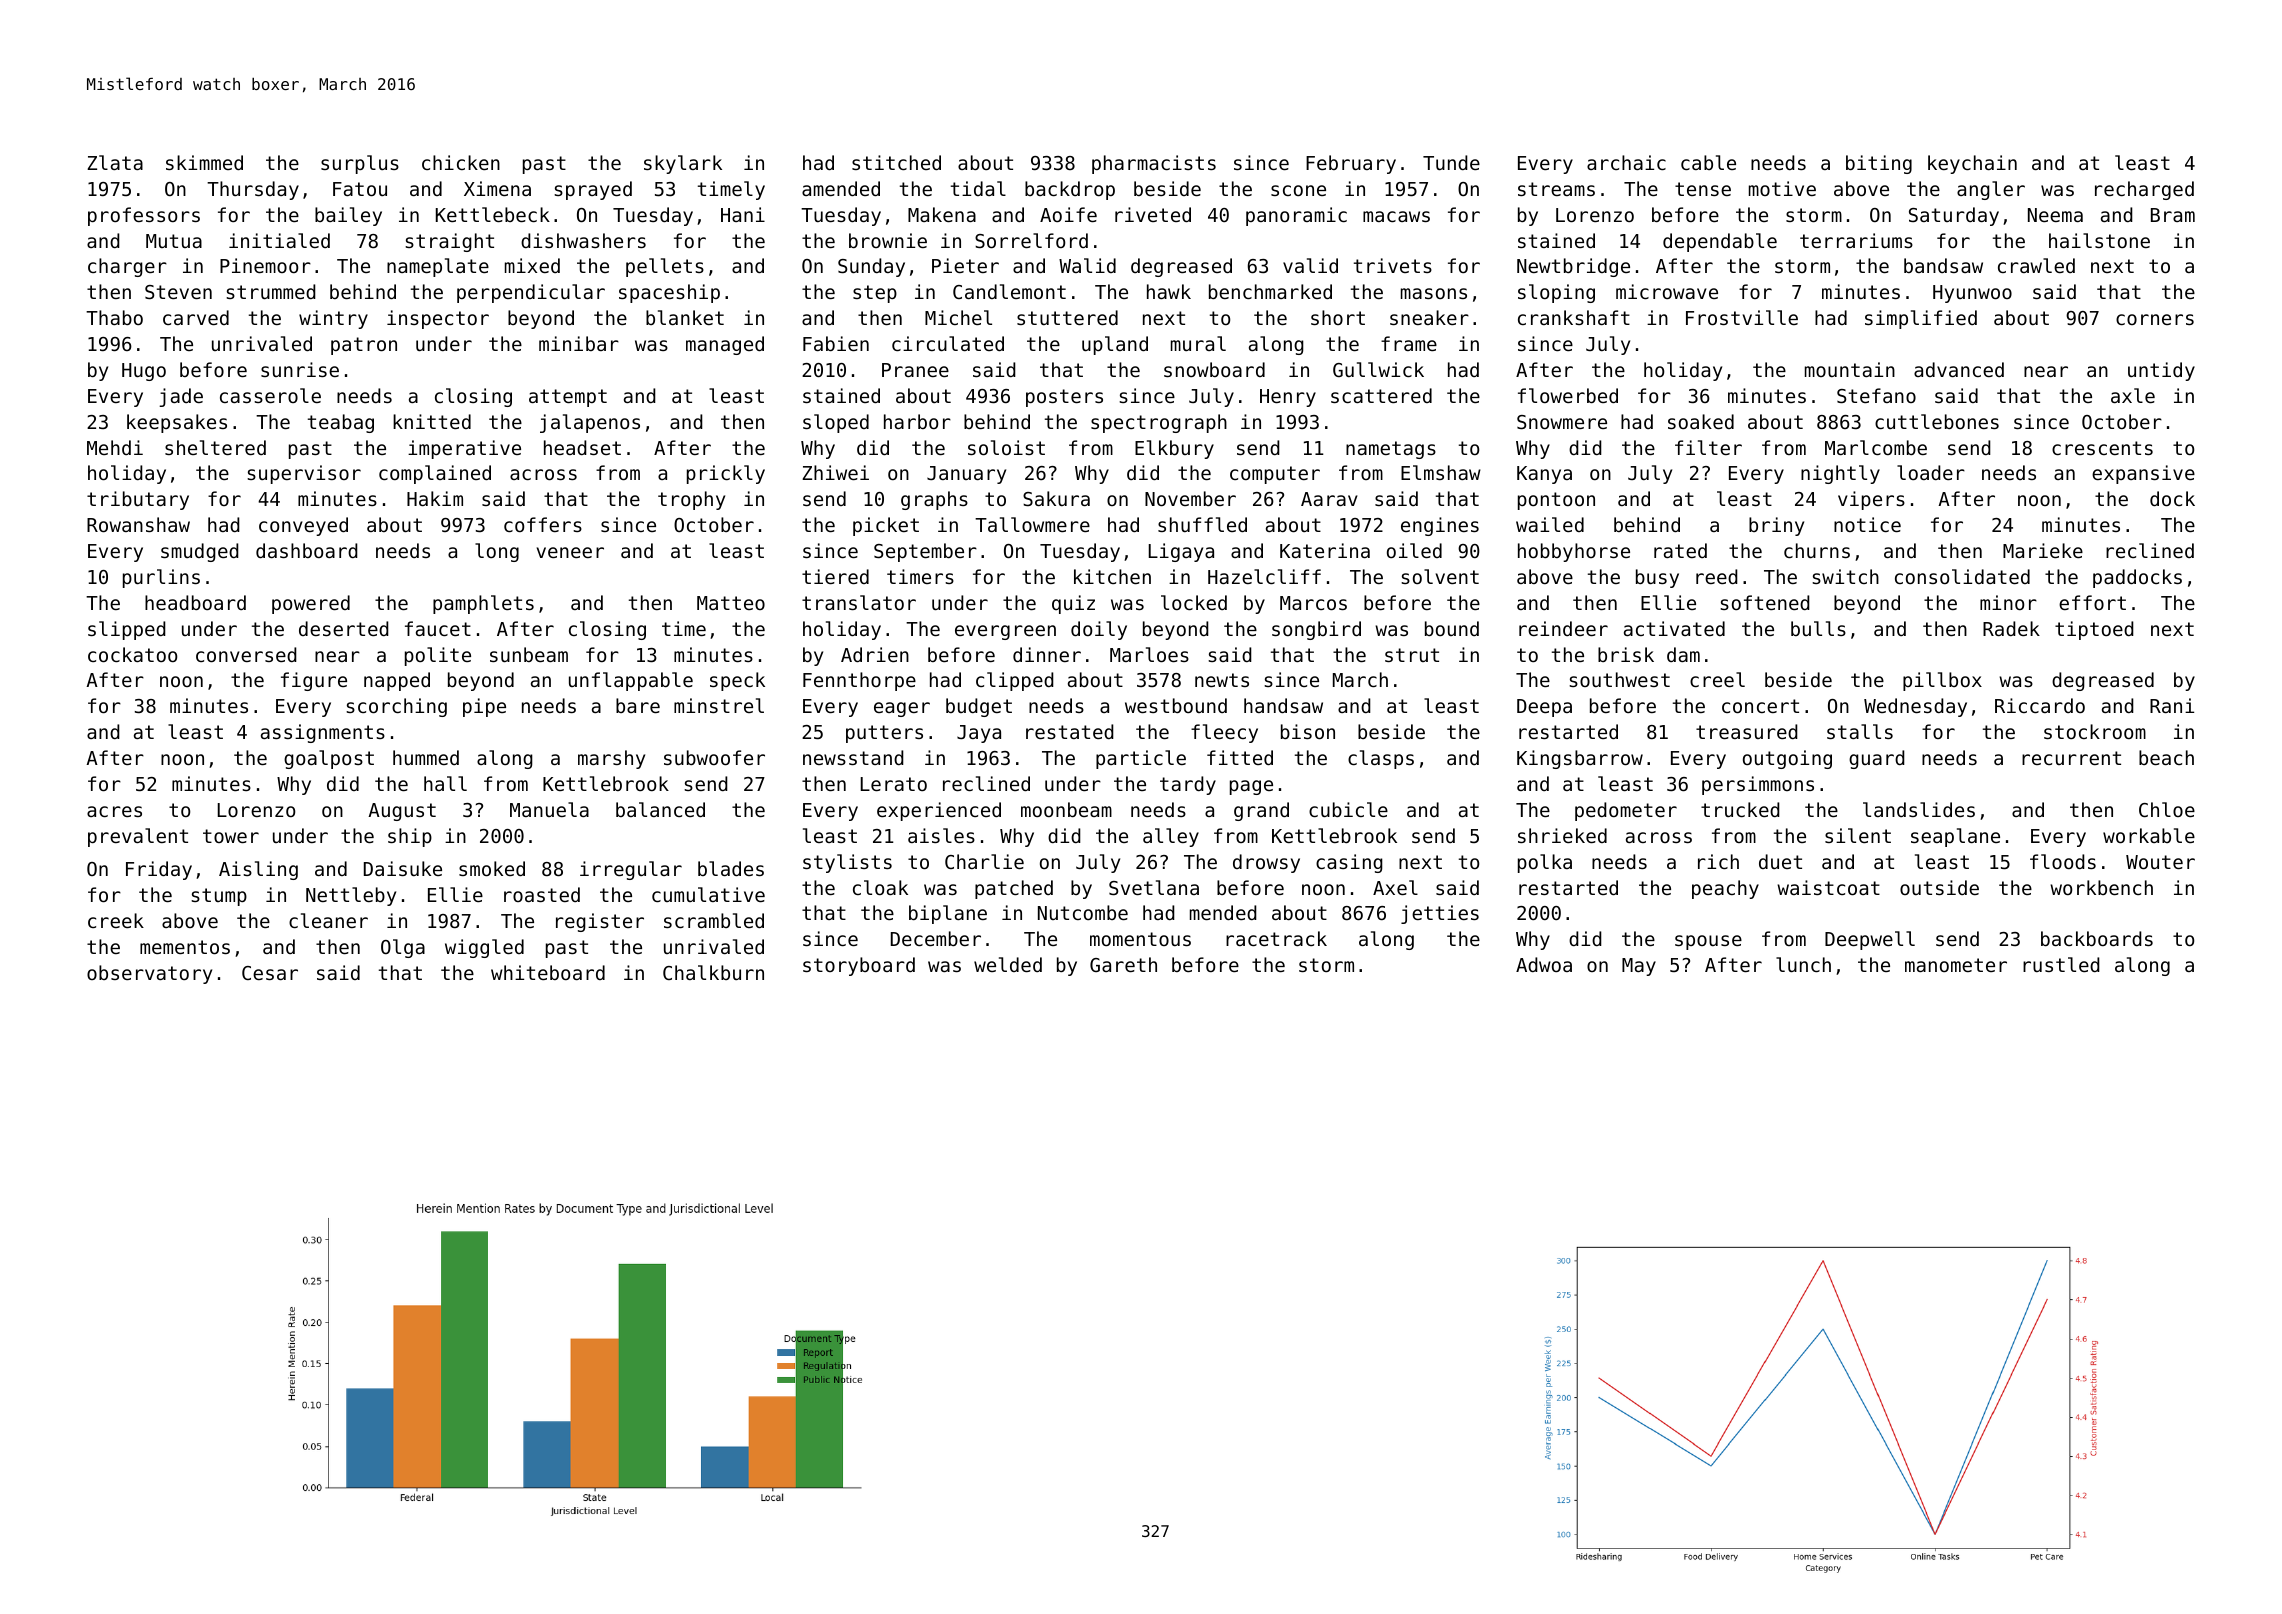 This document has height=1614, width=2282. What do you see at coordinates (432, 421) in the document?
I see `knitted` at bounding box center [432, 421].
